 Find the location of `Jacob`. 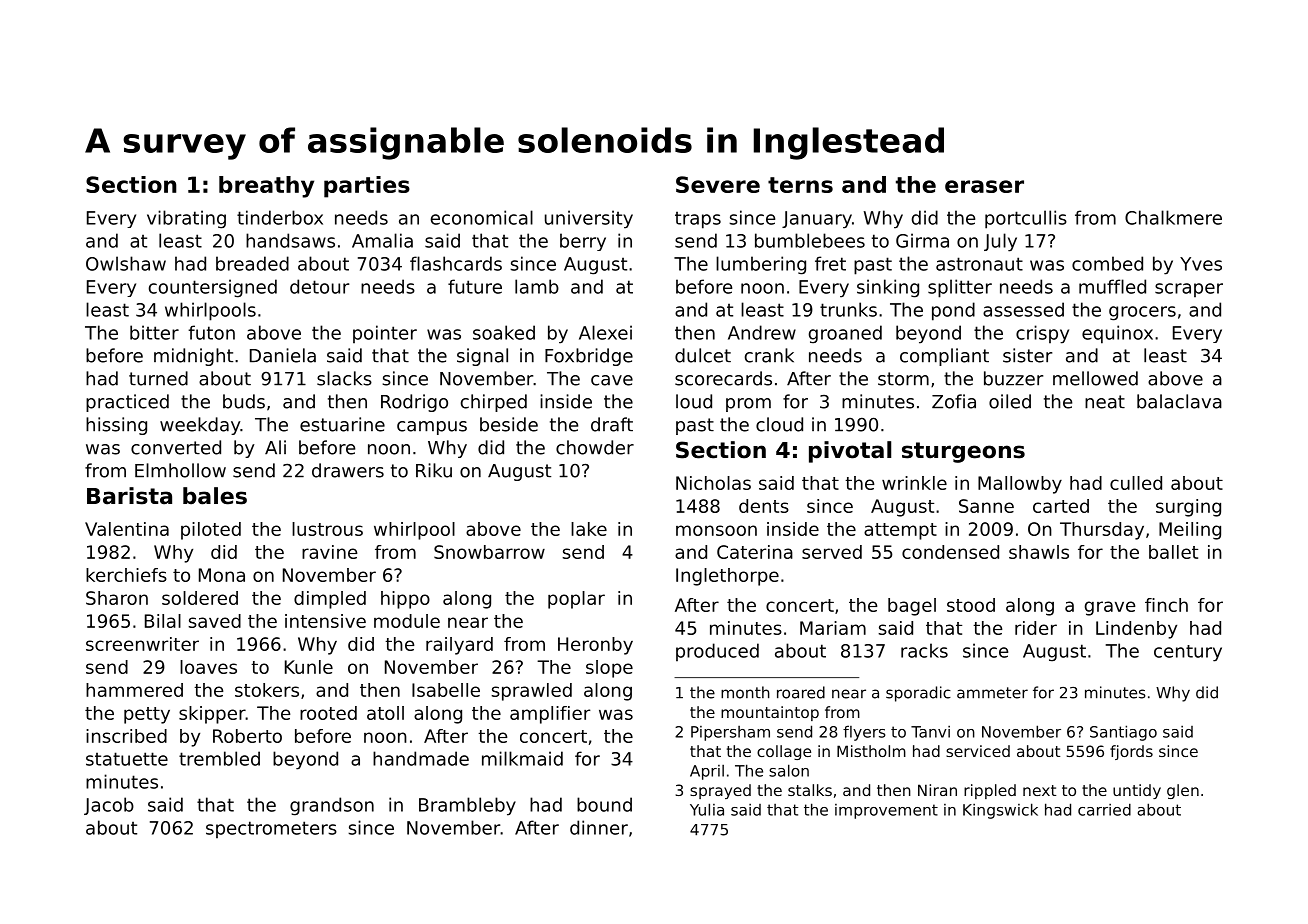

Jacob is located at coordinates (109, 806).
